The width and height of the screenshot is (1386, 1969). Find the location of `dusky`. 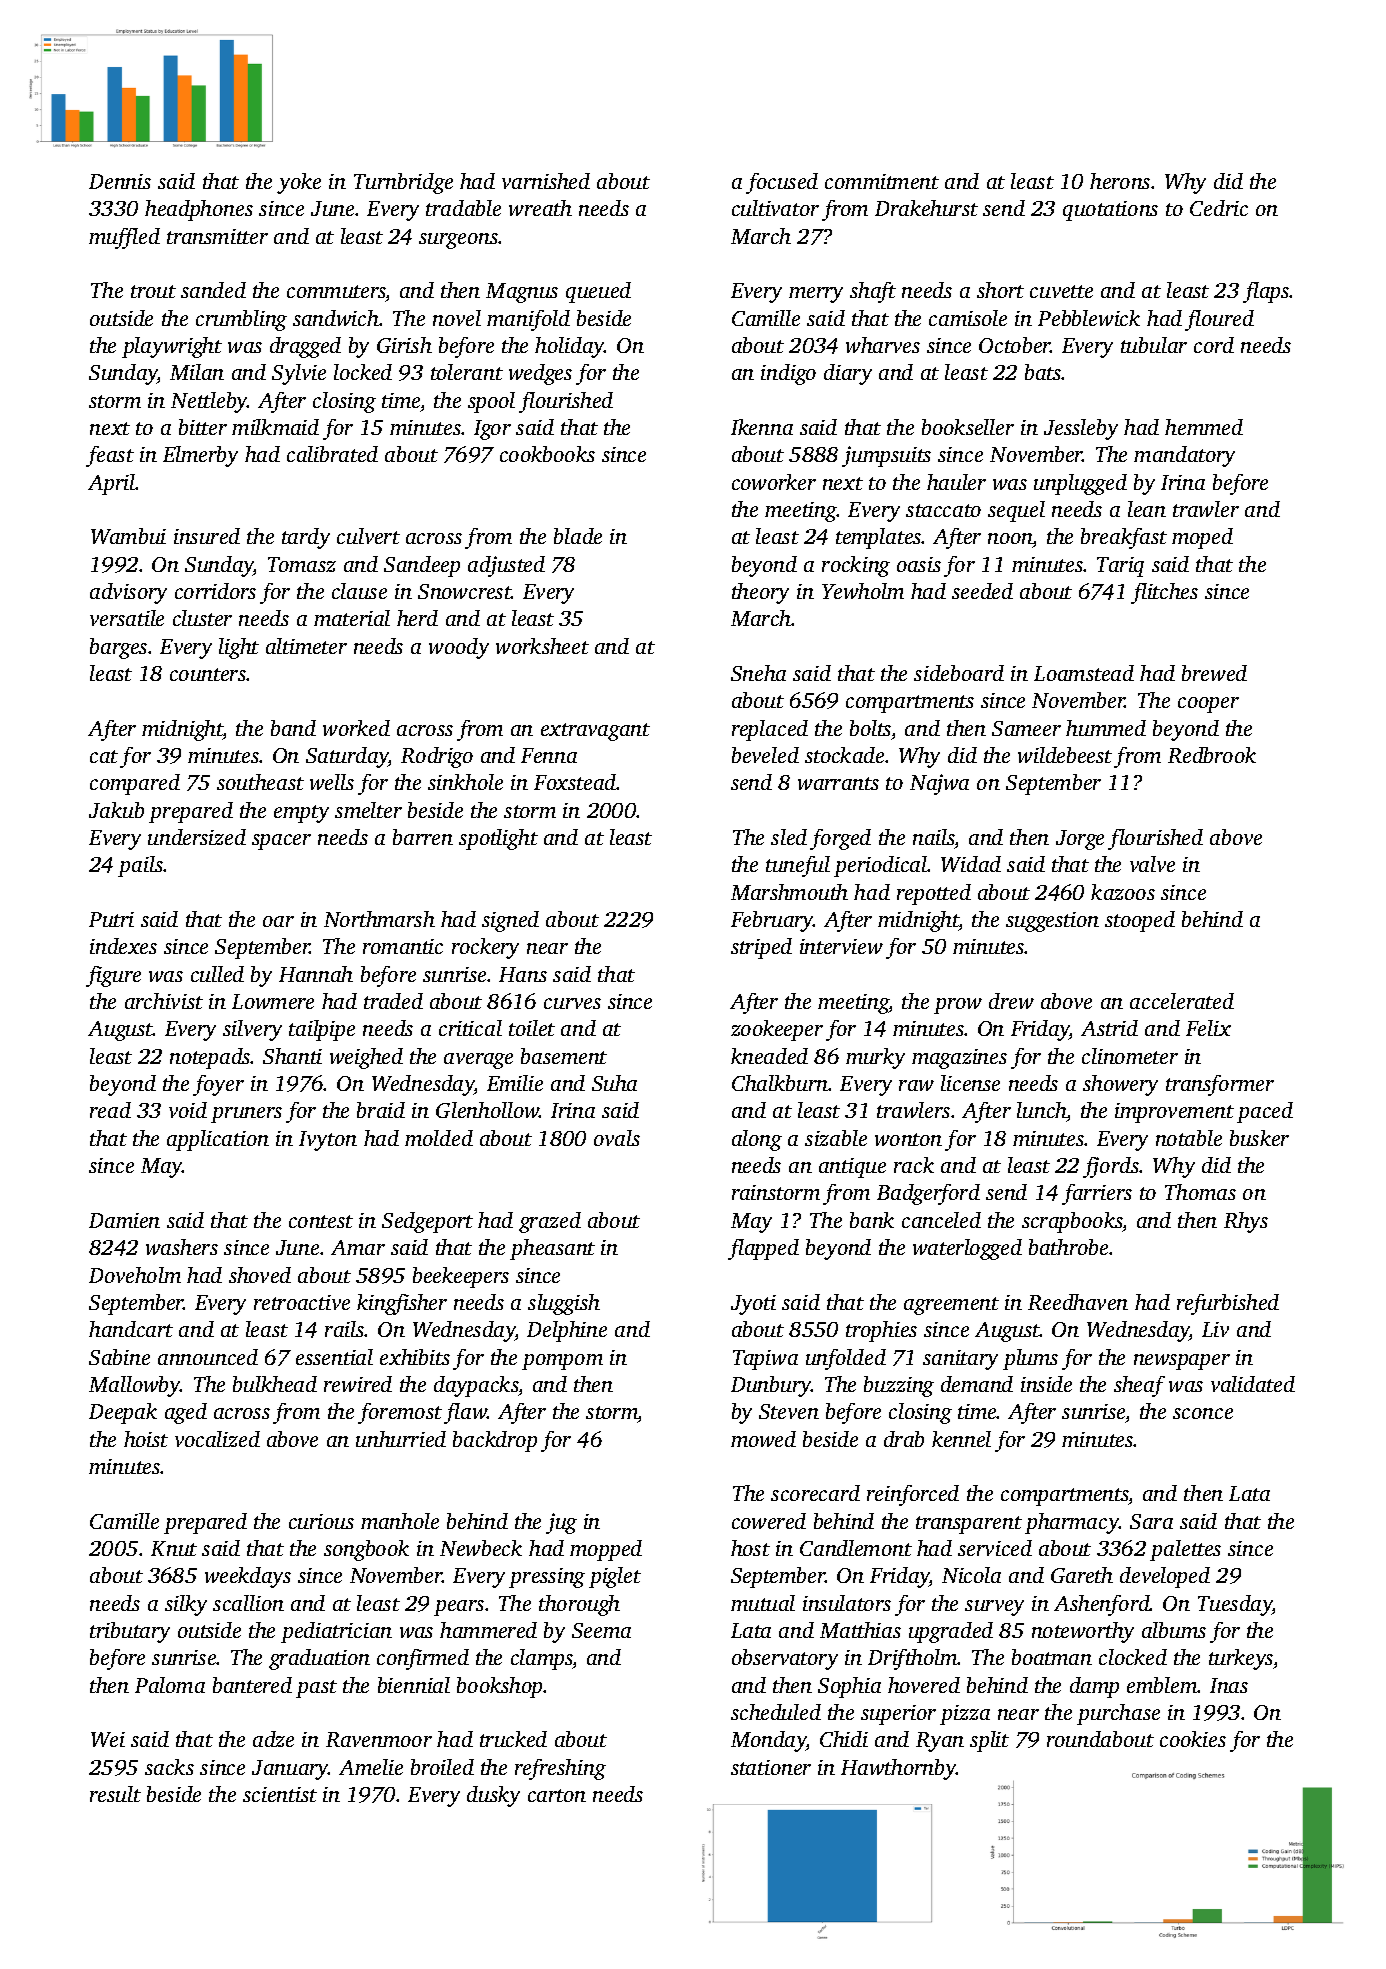

dusky is located at coordinates (493, 1796).
